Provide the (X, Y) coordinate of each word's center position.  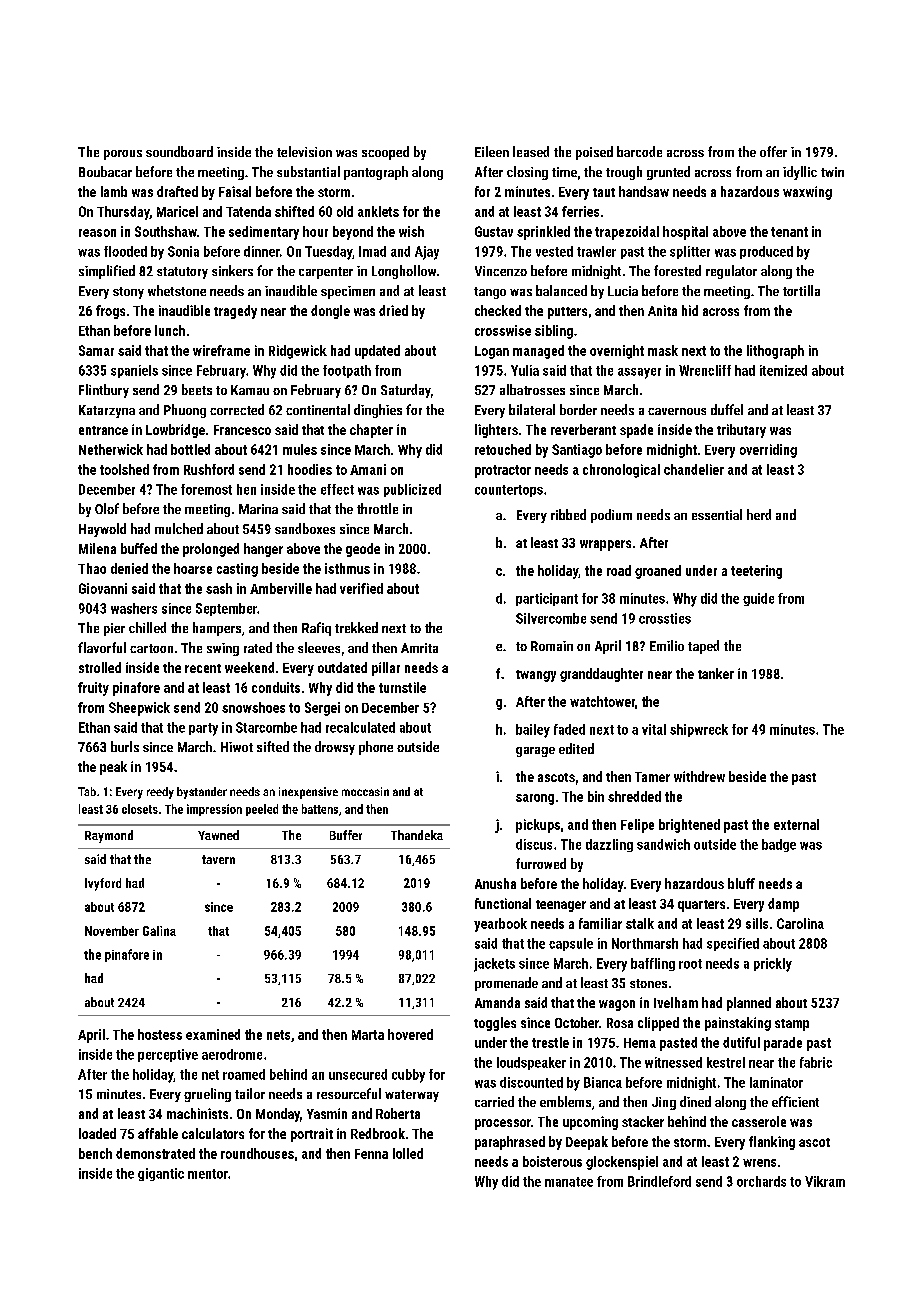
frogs (110, 312)
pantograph (376, 173)
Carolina (800, 923)
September (226, 609)
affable (158, 1133)
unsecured (358, 1074)
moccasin (365, 791)
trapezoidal (627, 233)
